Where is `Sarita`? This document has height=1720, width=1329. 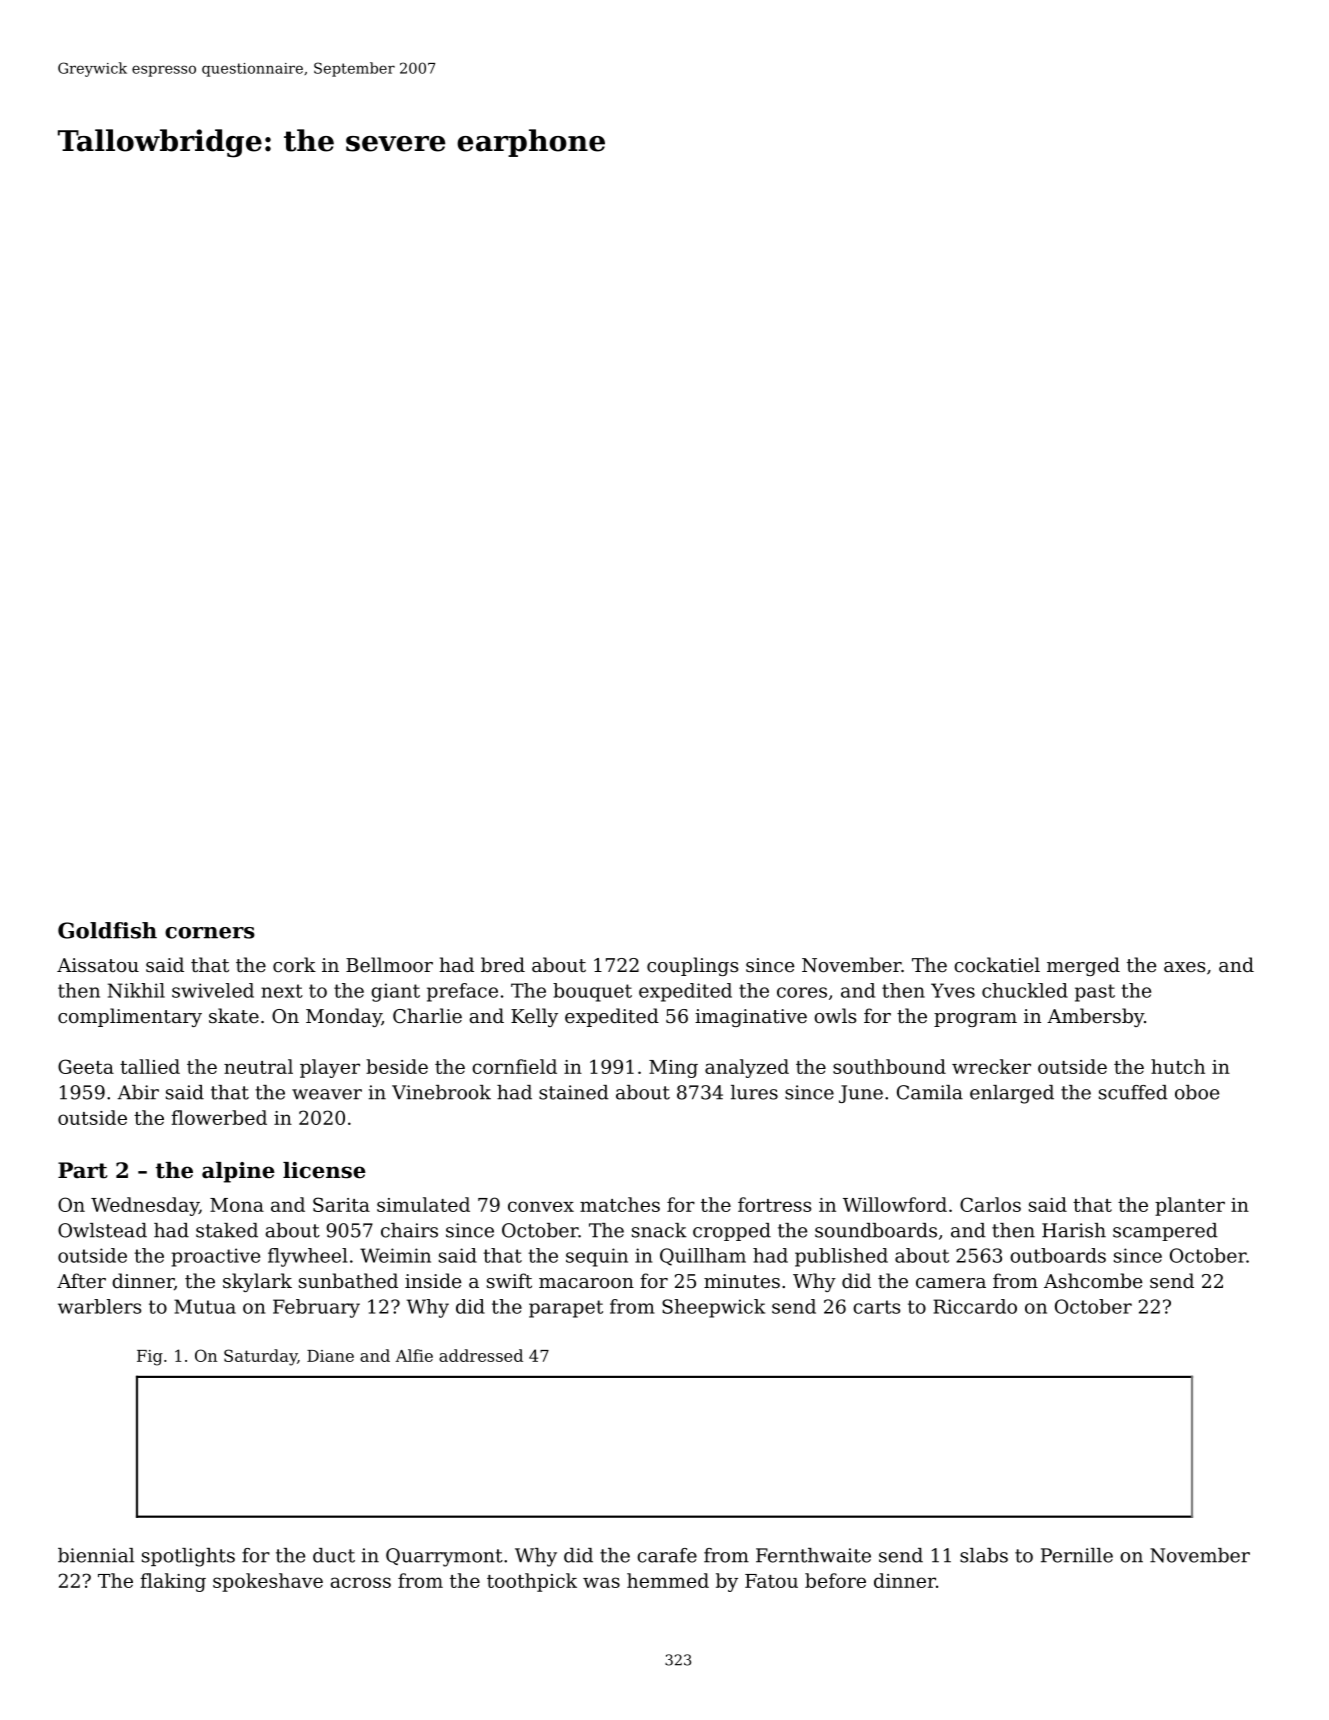
Sarita is located at coordinates (341, 1204).
